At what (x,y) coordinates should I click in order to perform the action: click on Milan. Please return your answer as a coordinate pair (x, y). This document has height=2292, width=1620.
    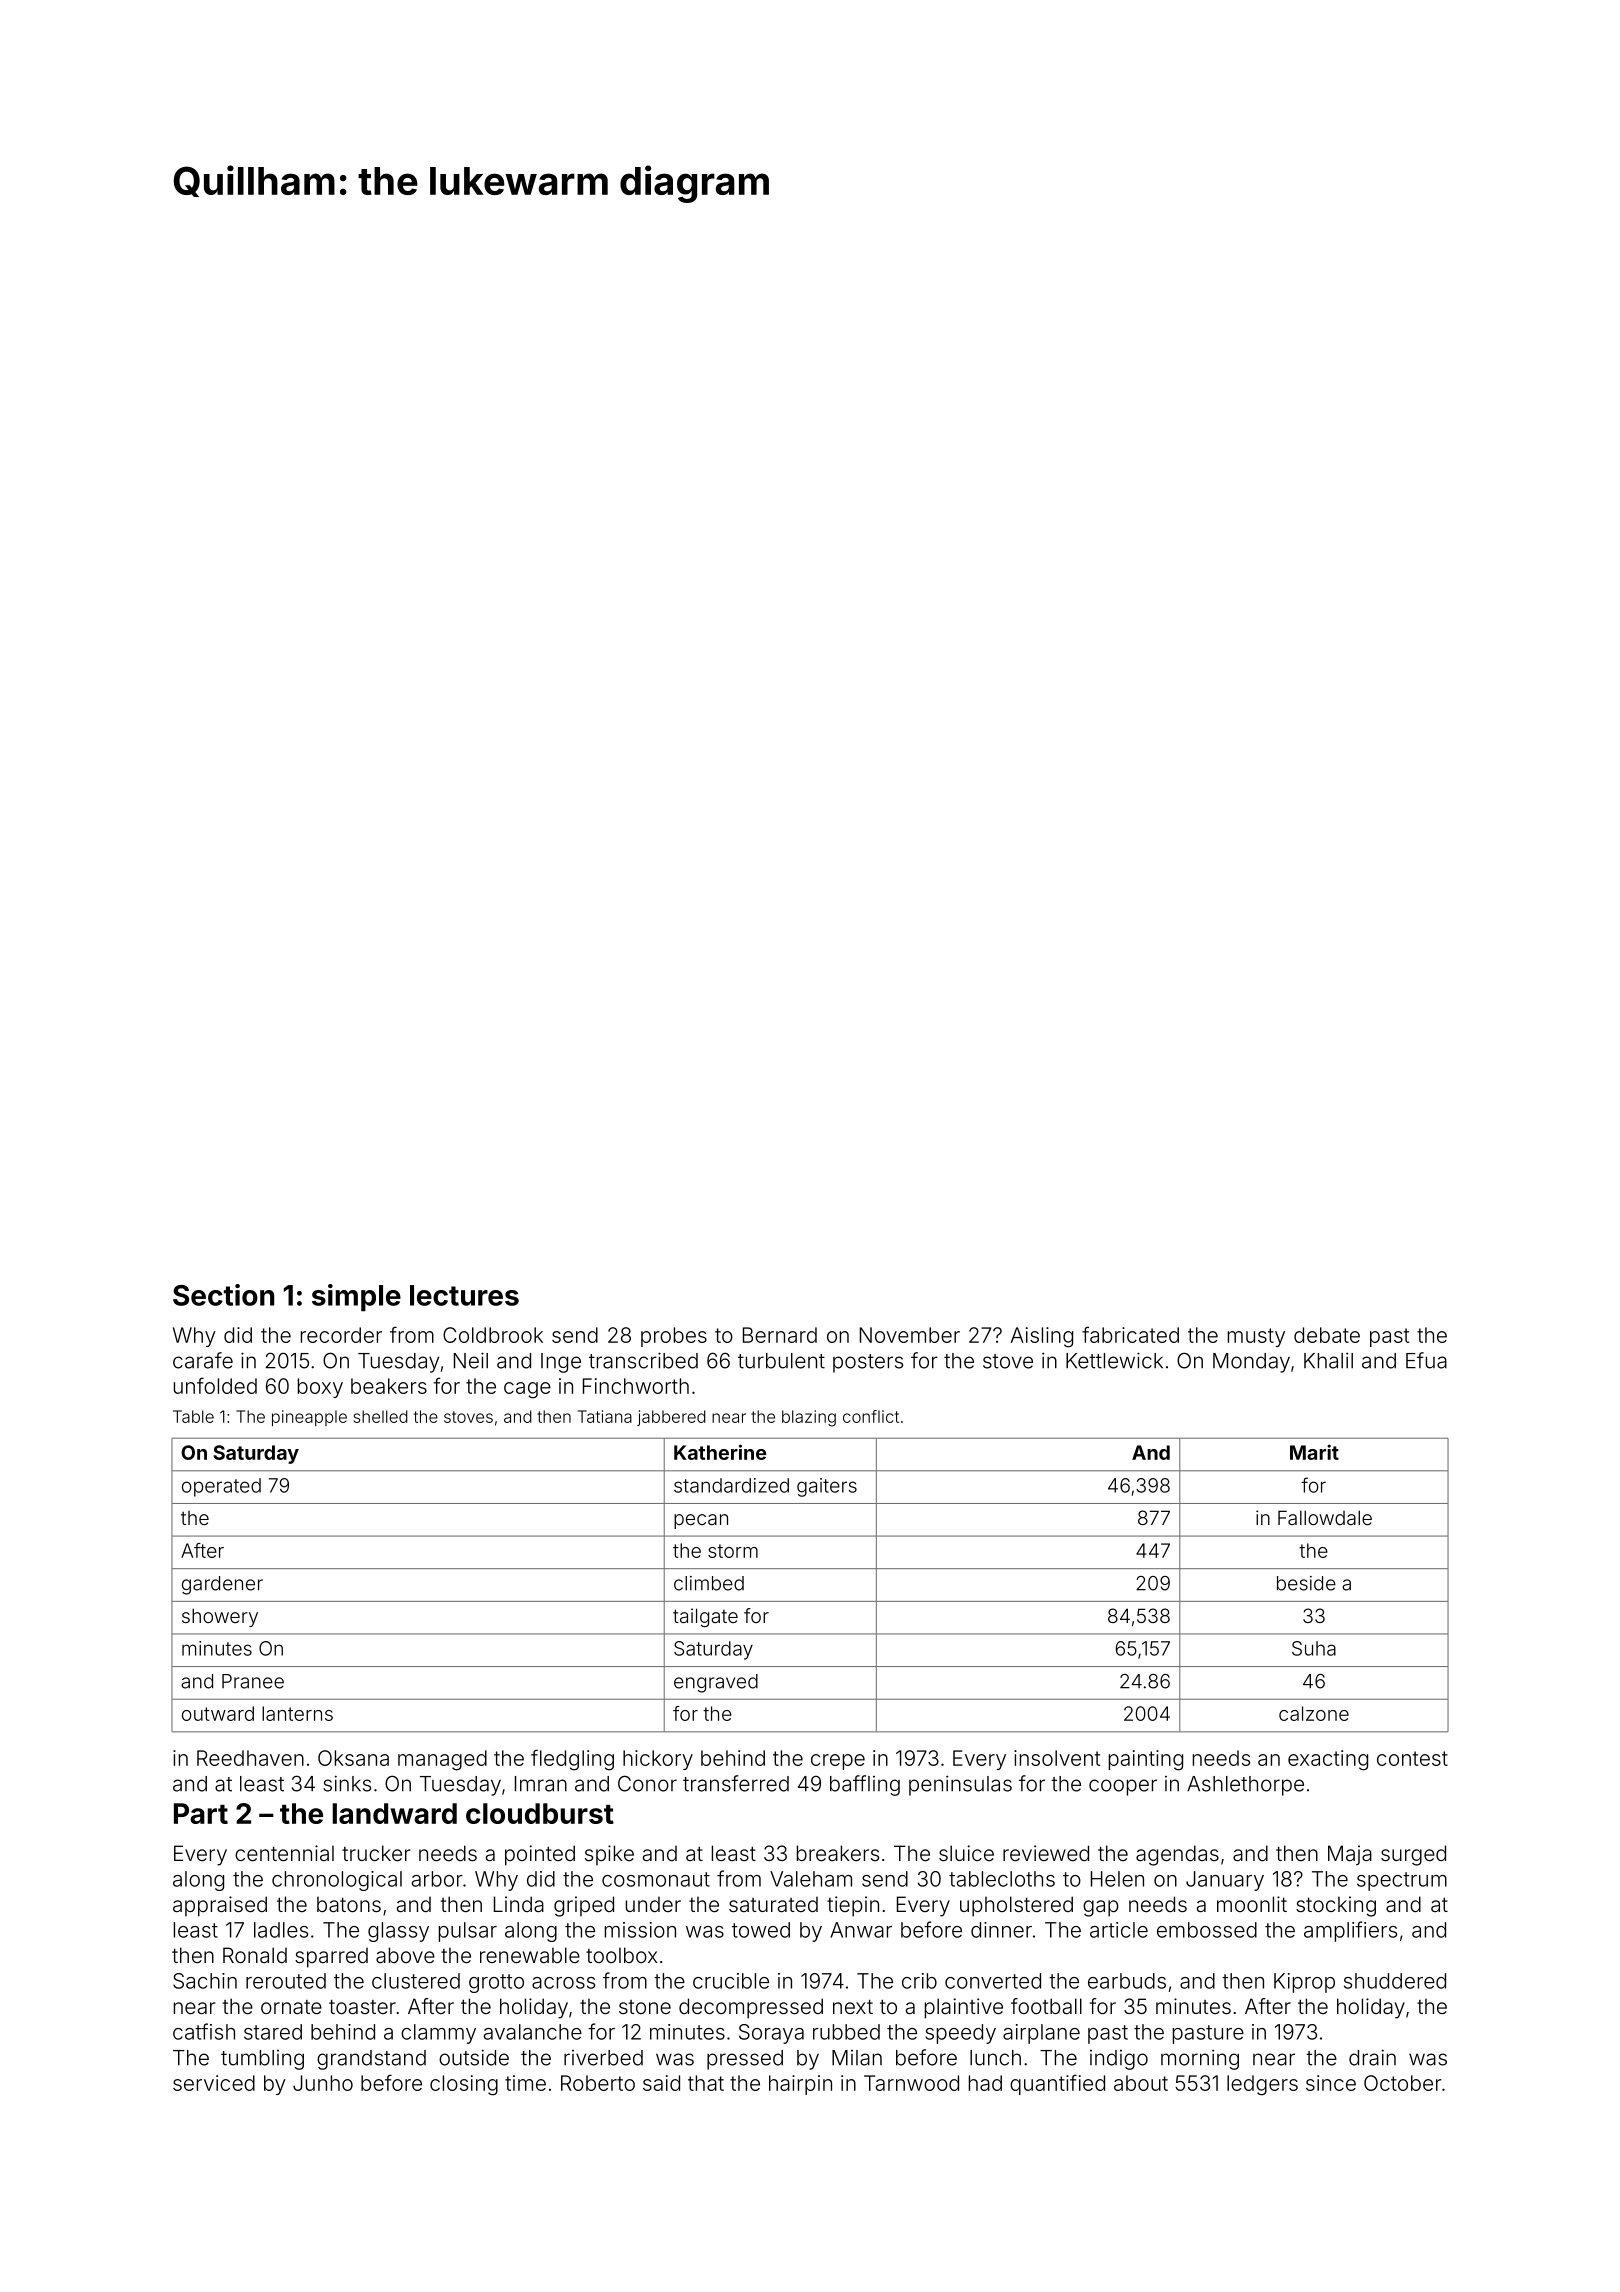
    Looking at the image, I should click on (857, 2058).
